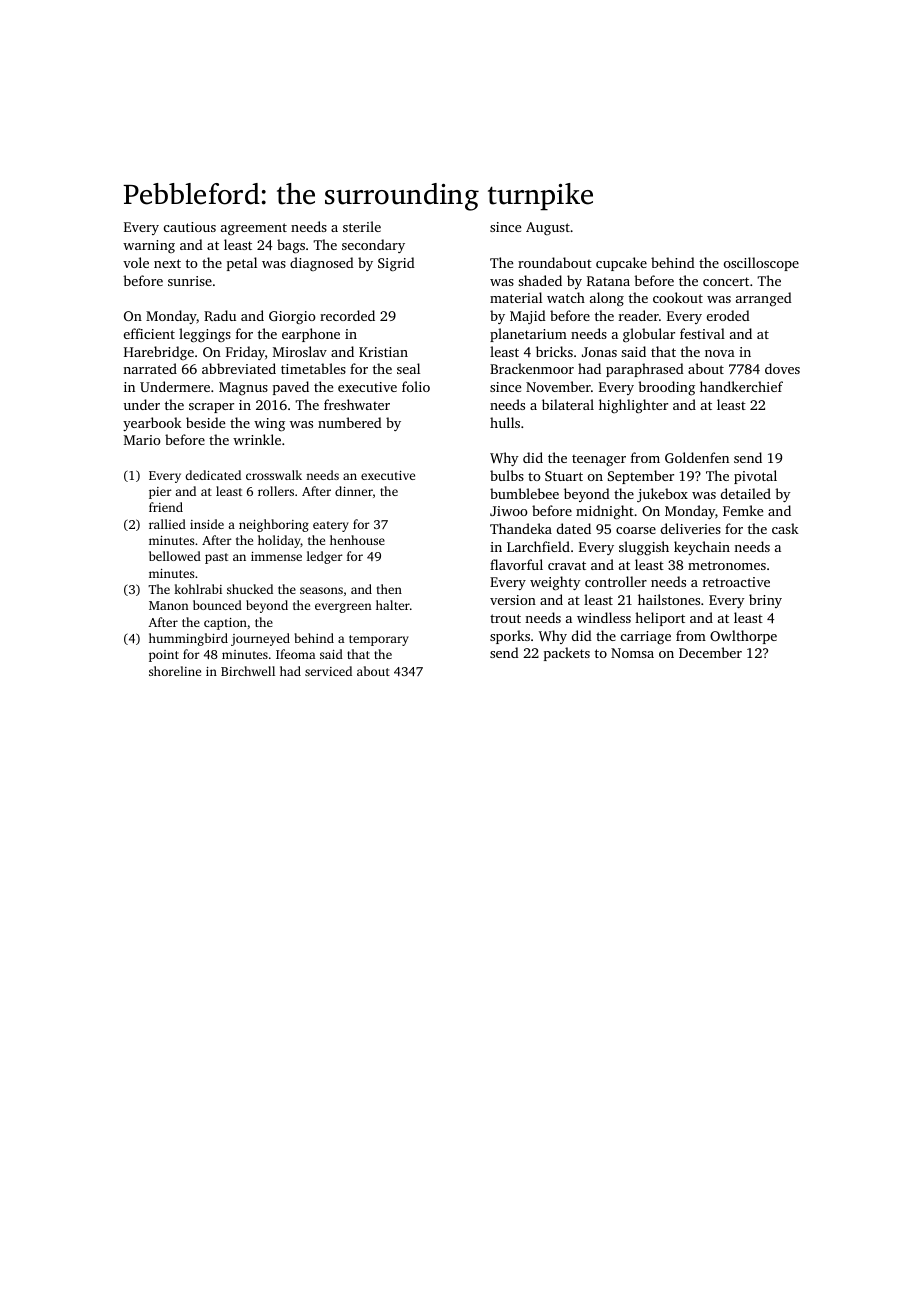 This image has height=1311, width=924. Describe the element at coordinates (416, 386) in the image. I see `folio` at that location.
